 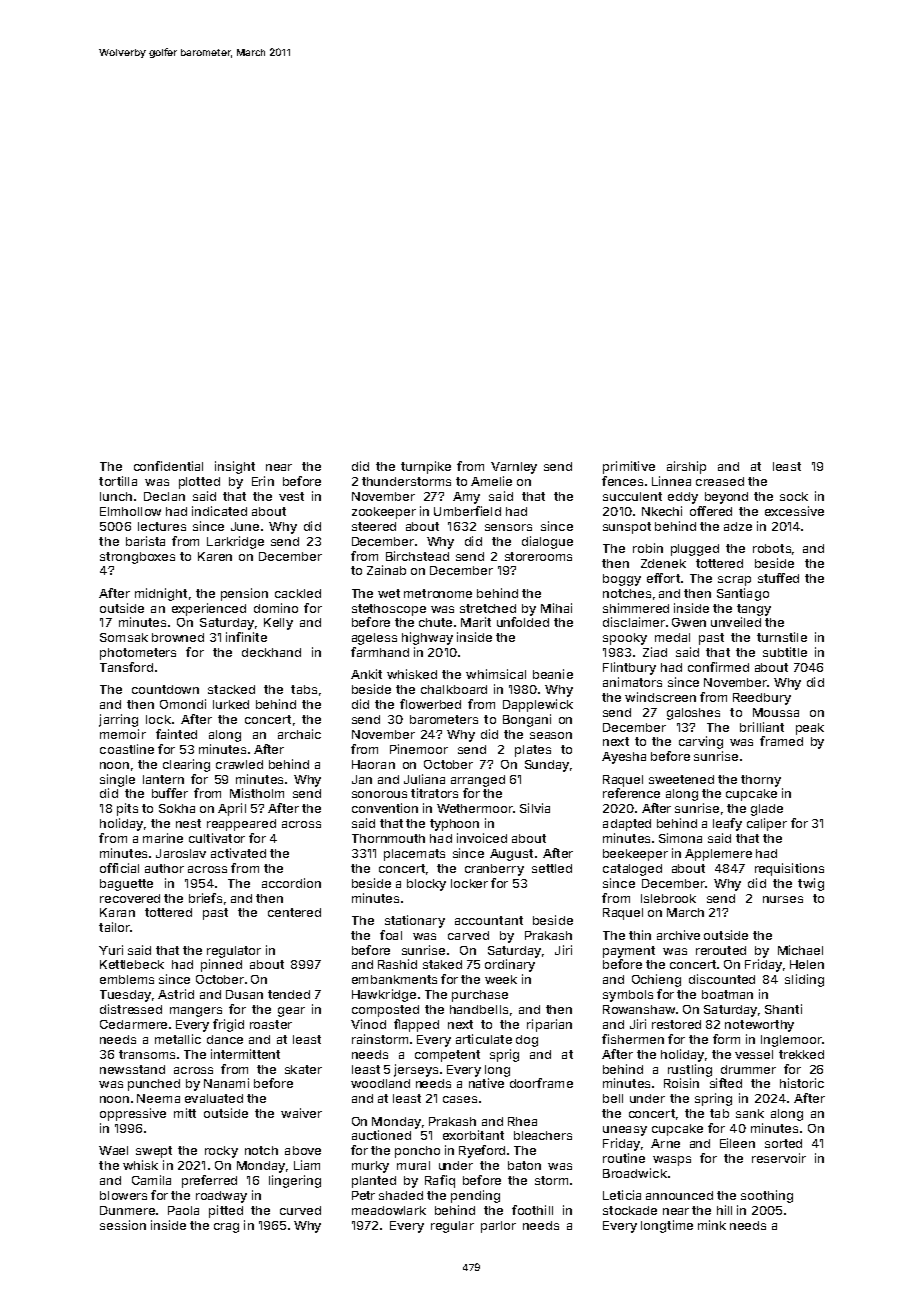 I want to click on rerouted, so click(x=721, y=950).
